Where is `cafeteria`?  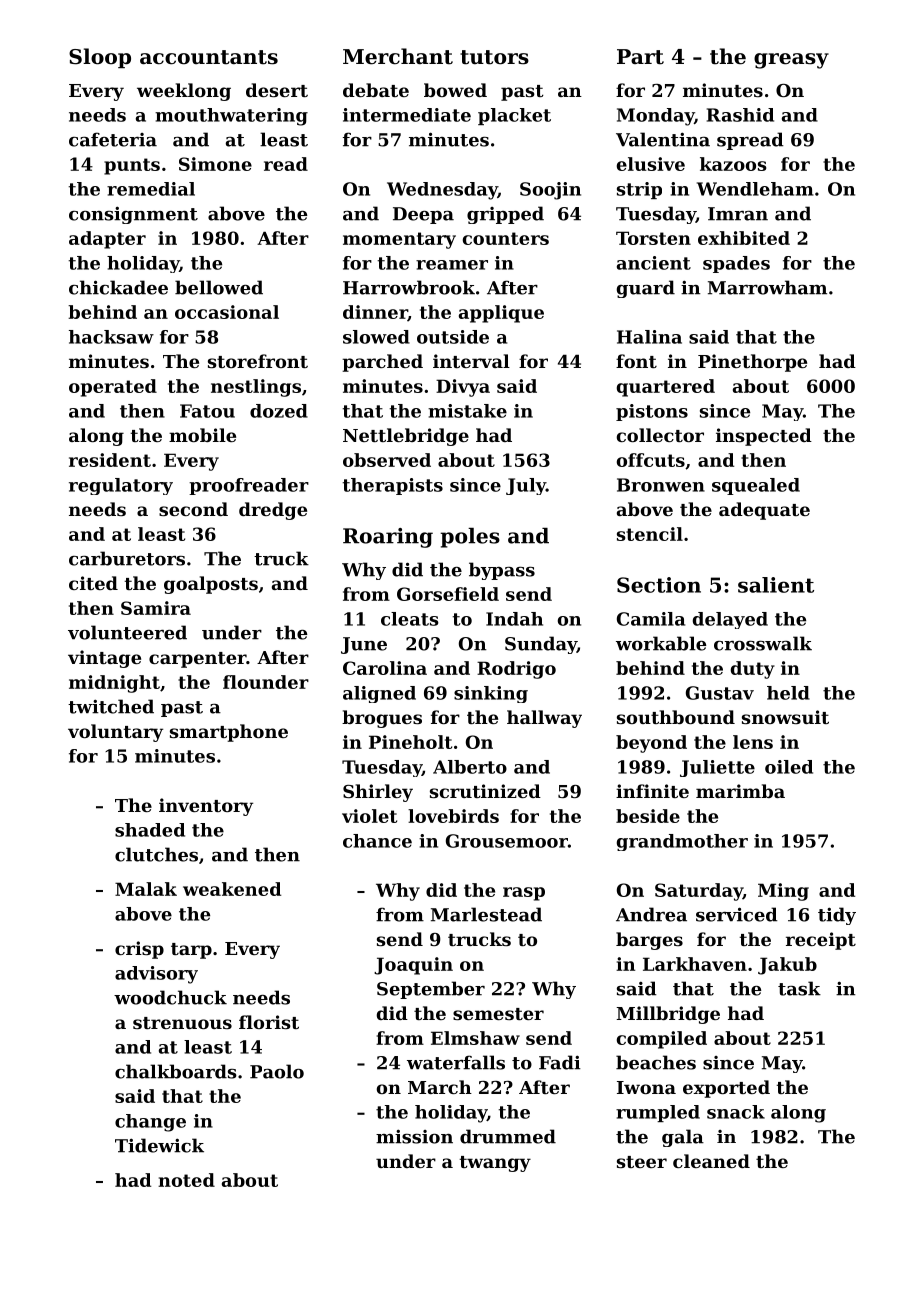 cafeteria is located at coordinates (113, 139).
